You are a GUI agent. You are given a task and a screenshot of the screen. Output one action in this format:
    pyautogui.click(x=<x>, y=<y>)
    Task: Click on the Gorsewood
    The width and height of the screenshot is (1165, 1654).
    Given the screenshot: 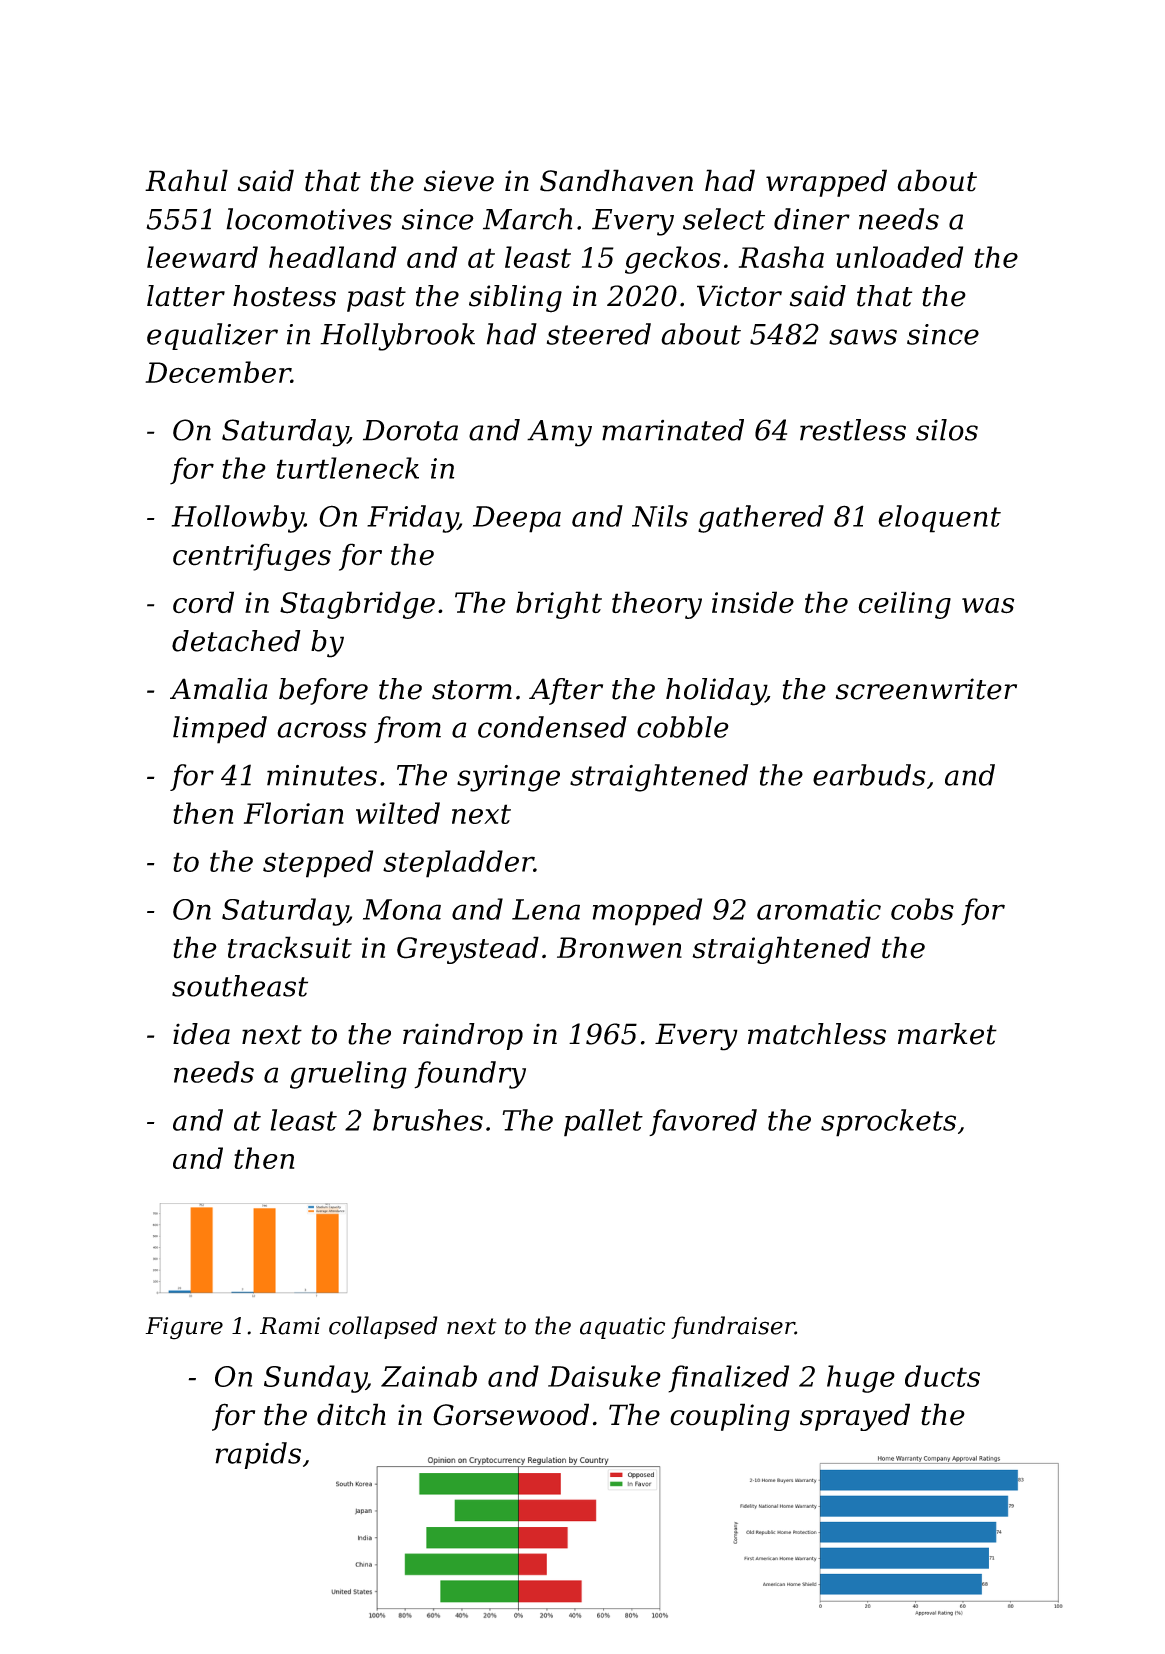 What is the action you would take?
    pyautogui.click(x=511, y=1414)
